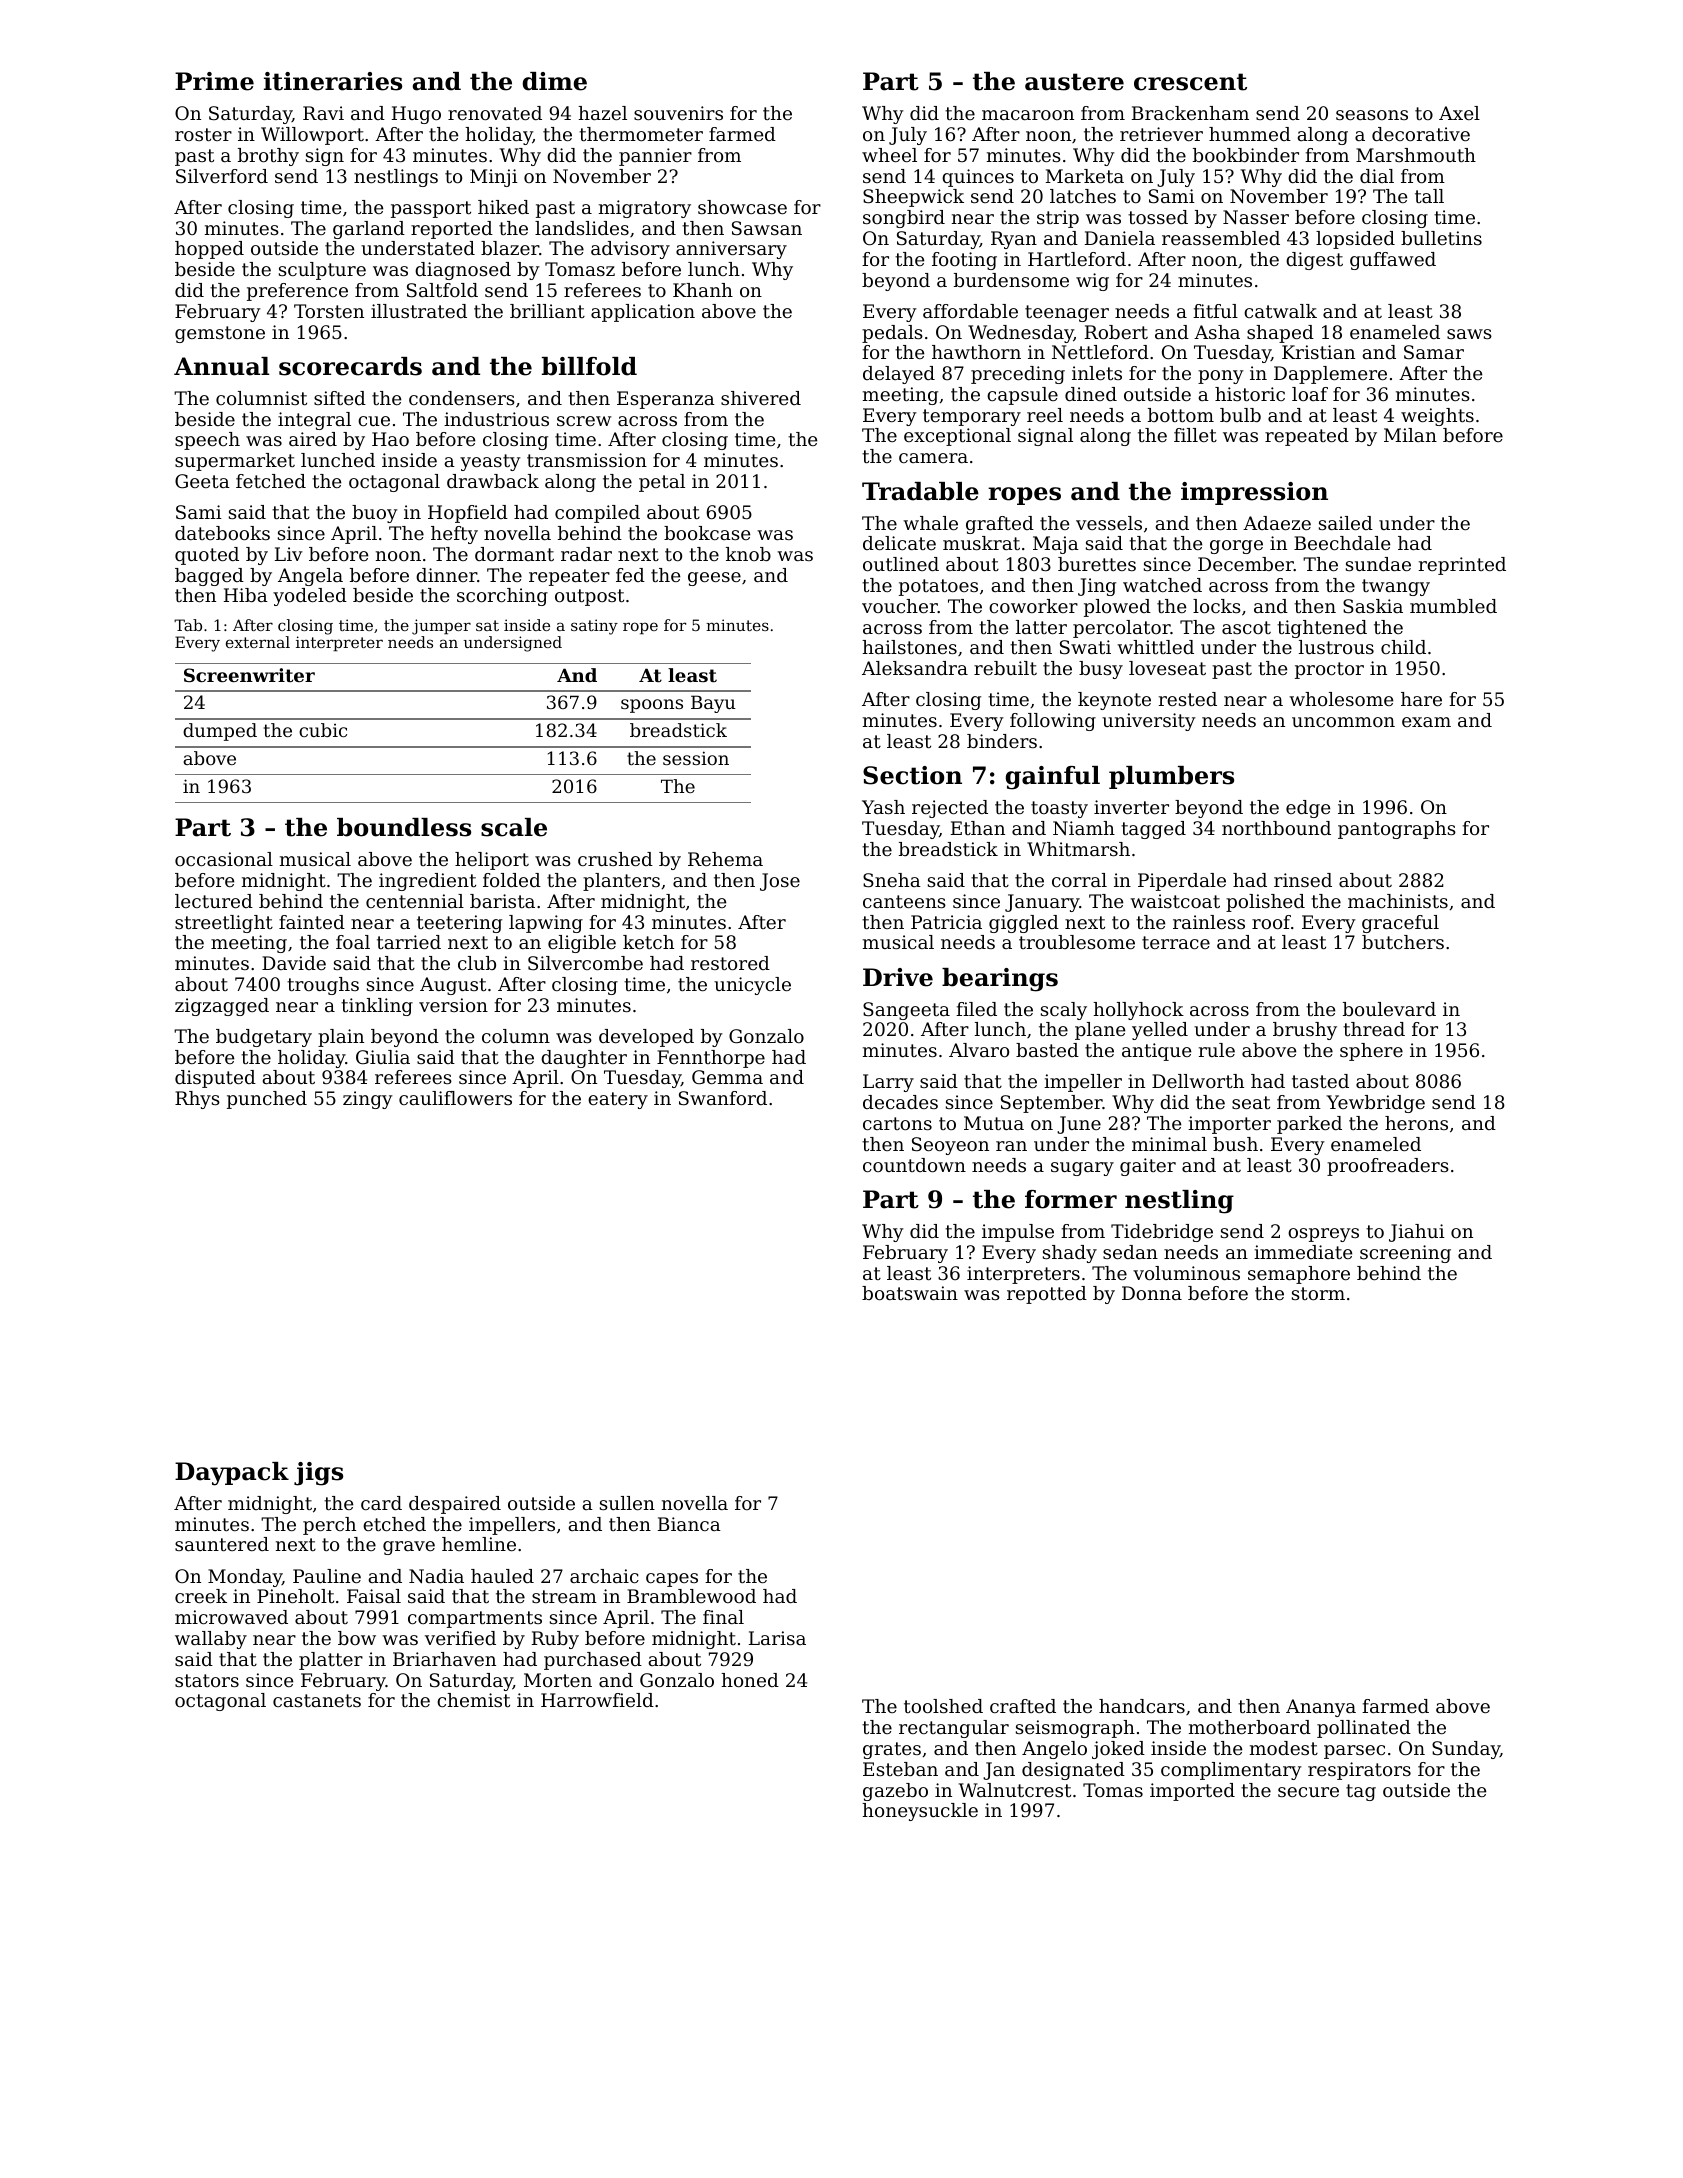  Describe the element at coordinates (462, 398) in the screenshot. I see `condensers` at that location.
